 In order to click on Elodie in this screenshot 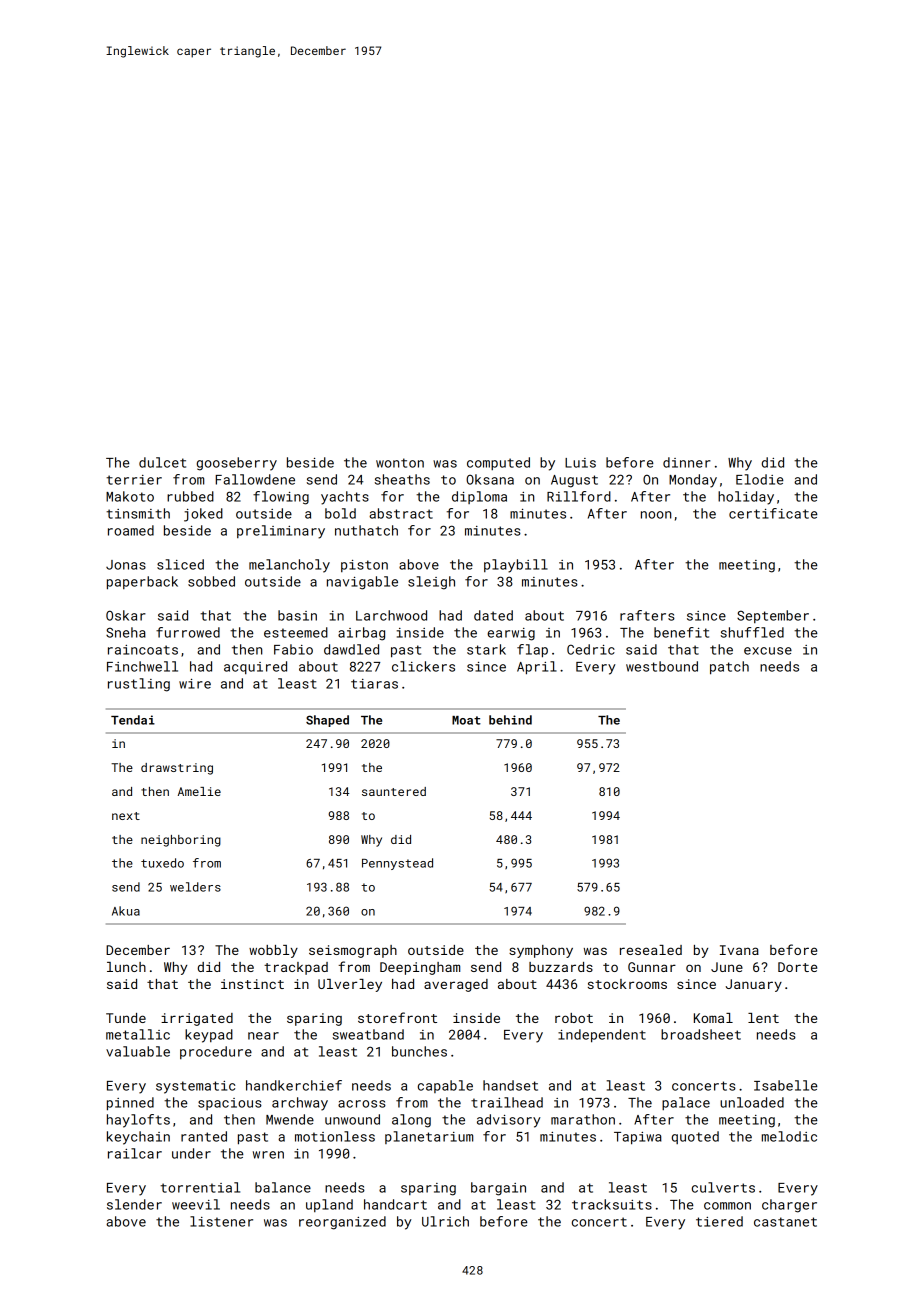, I will do `click(760, 479)`.
